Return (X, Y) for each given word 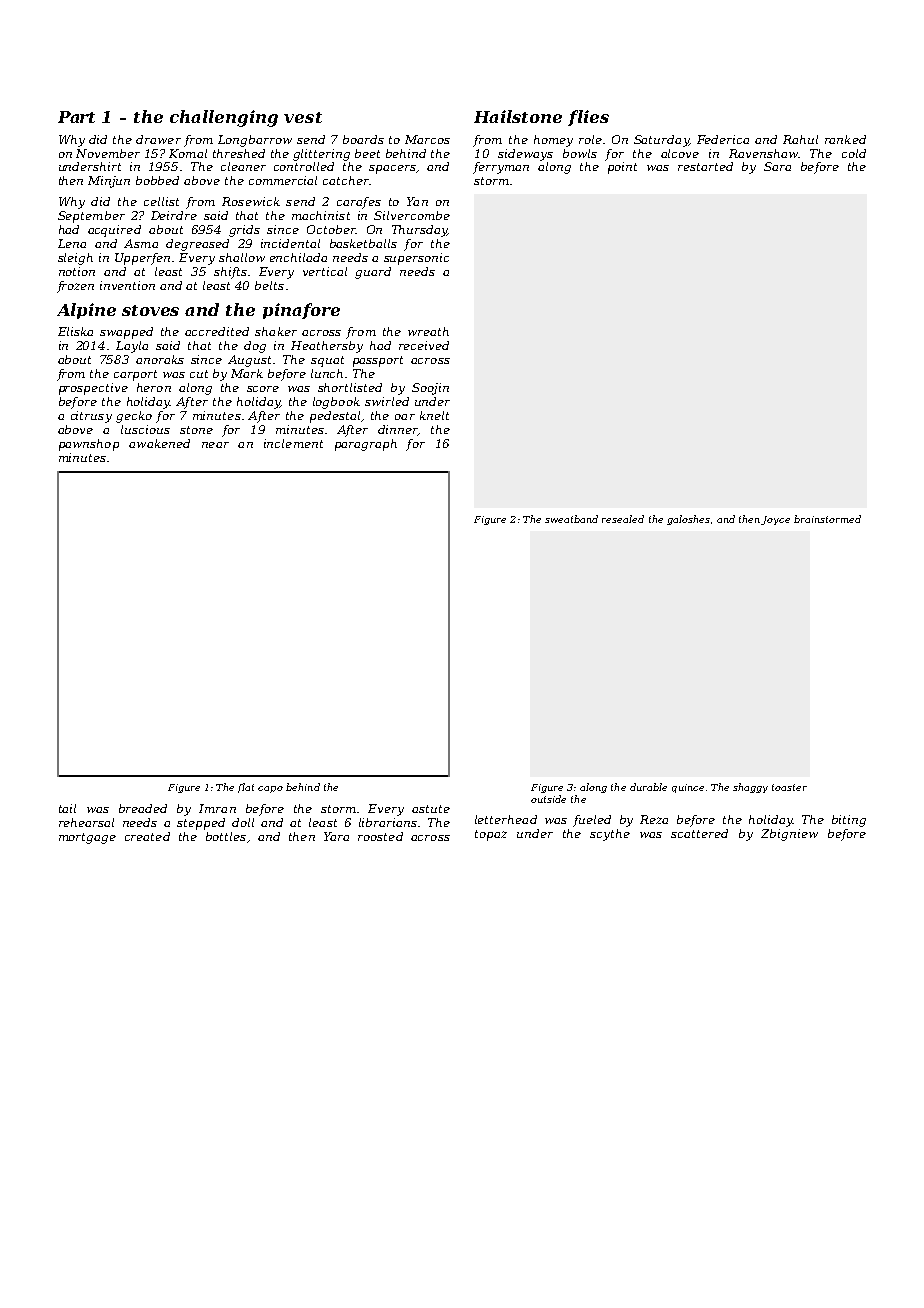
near (215, 445)
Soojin (430, 389)
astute (431, 809)
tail (67, 808)
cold (854, 153)
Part (76, 117)
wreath (428, 331)
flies (588, 118)
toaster (789, 787)
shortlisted (350, 387)
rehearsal (86, 822)
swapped (126, 333)
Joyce (775, 520)
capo (270, 789)
